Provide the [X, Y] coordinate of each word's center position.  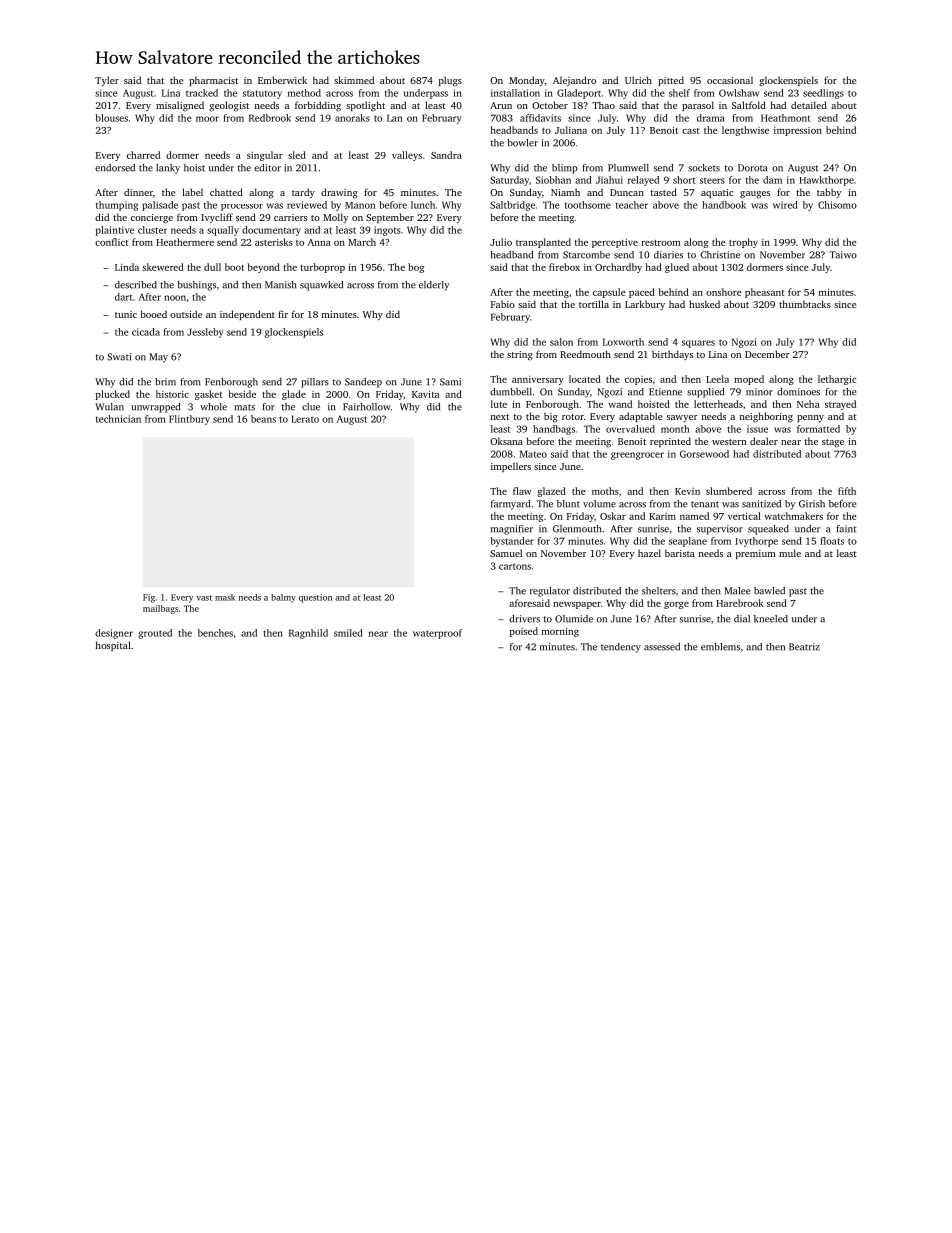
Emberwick [282, 80]
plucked [113, 395]
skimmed [354, 80]
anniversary [538, 380]
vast [204, 598]
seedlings [823, 94]
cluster [152, 230]
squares [698, 344]
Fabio [503, 304]
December [767, 354]
